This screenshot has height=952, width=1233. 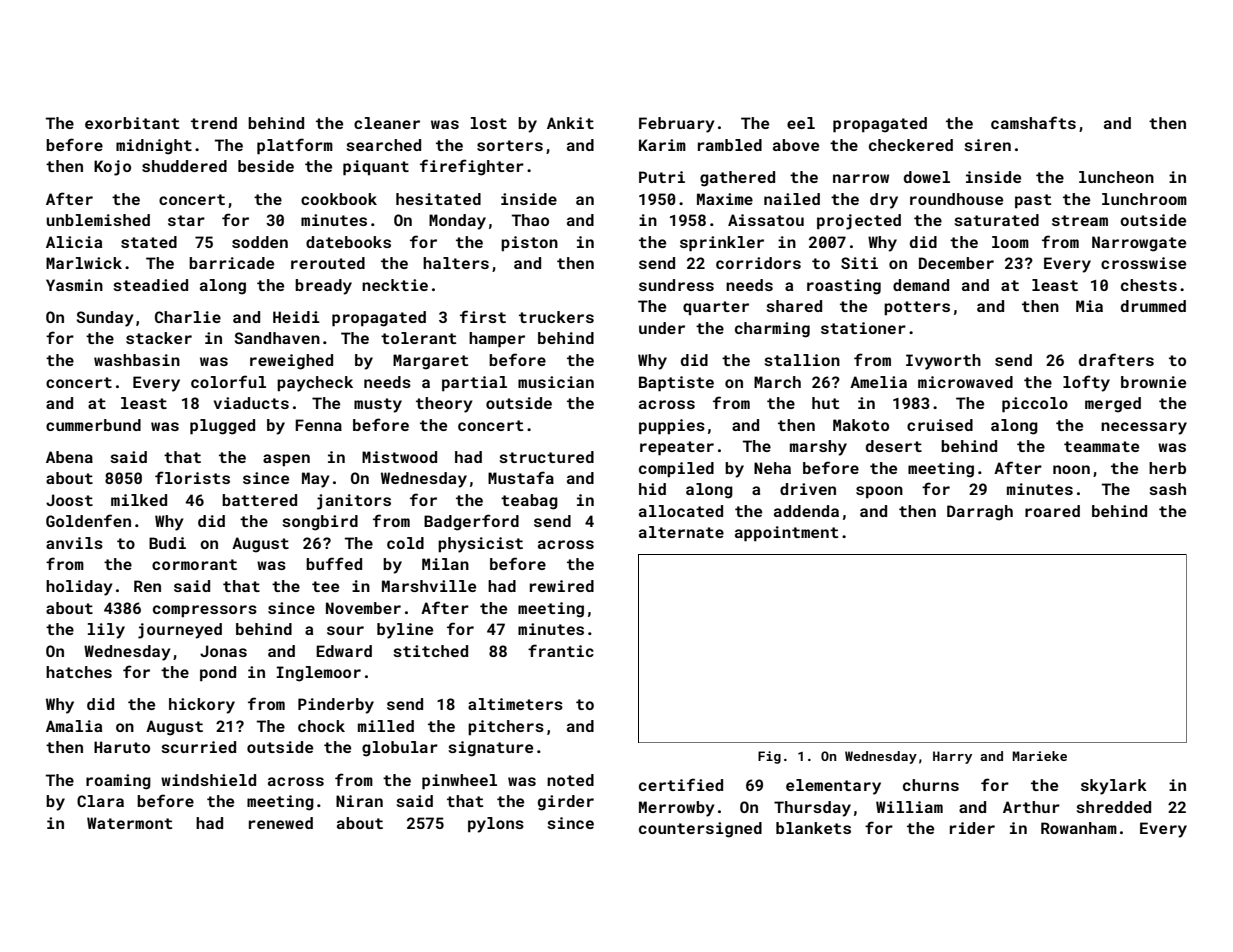 What do you see at coordinates (758, 263) in the screenshot?
I see `corridors` at bounding box center [758, 263].
